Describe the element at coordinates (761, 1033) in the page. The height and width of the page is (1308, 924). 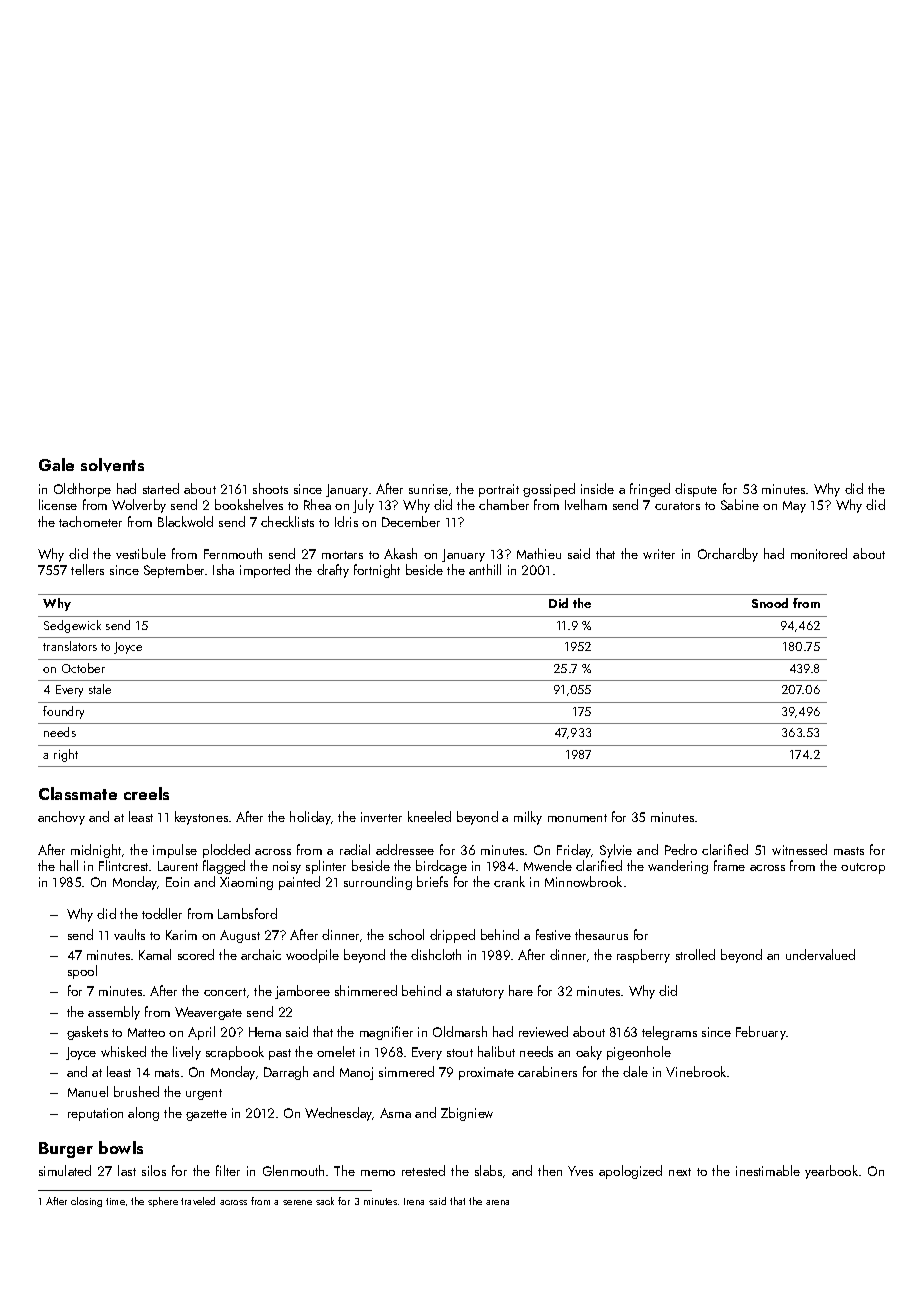
I see `February` at that location.
